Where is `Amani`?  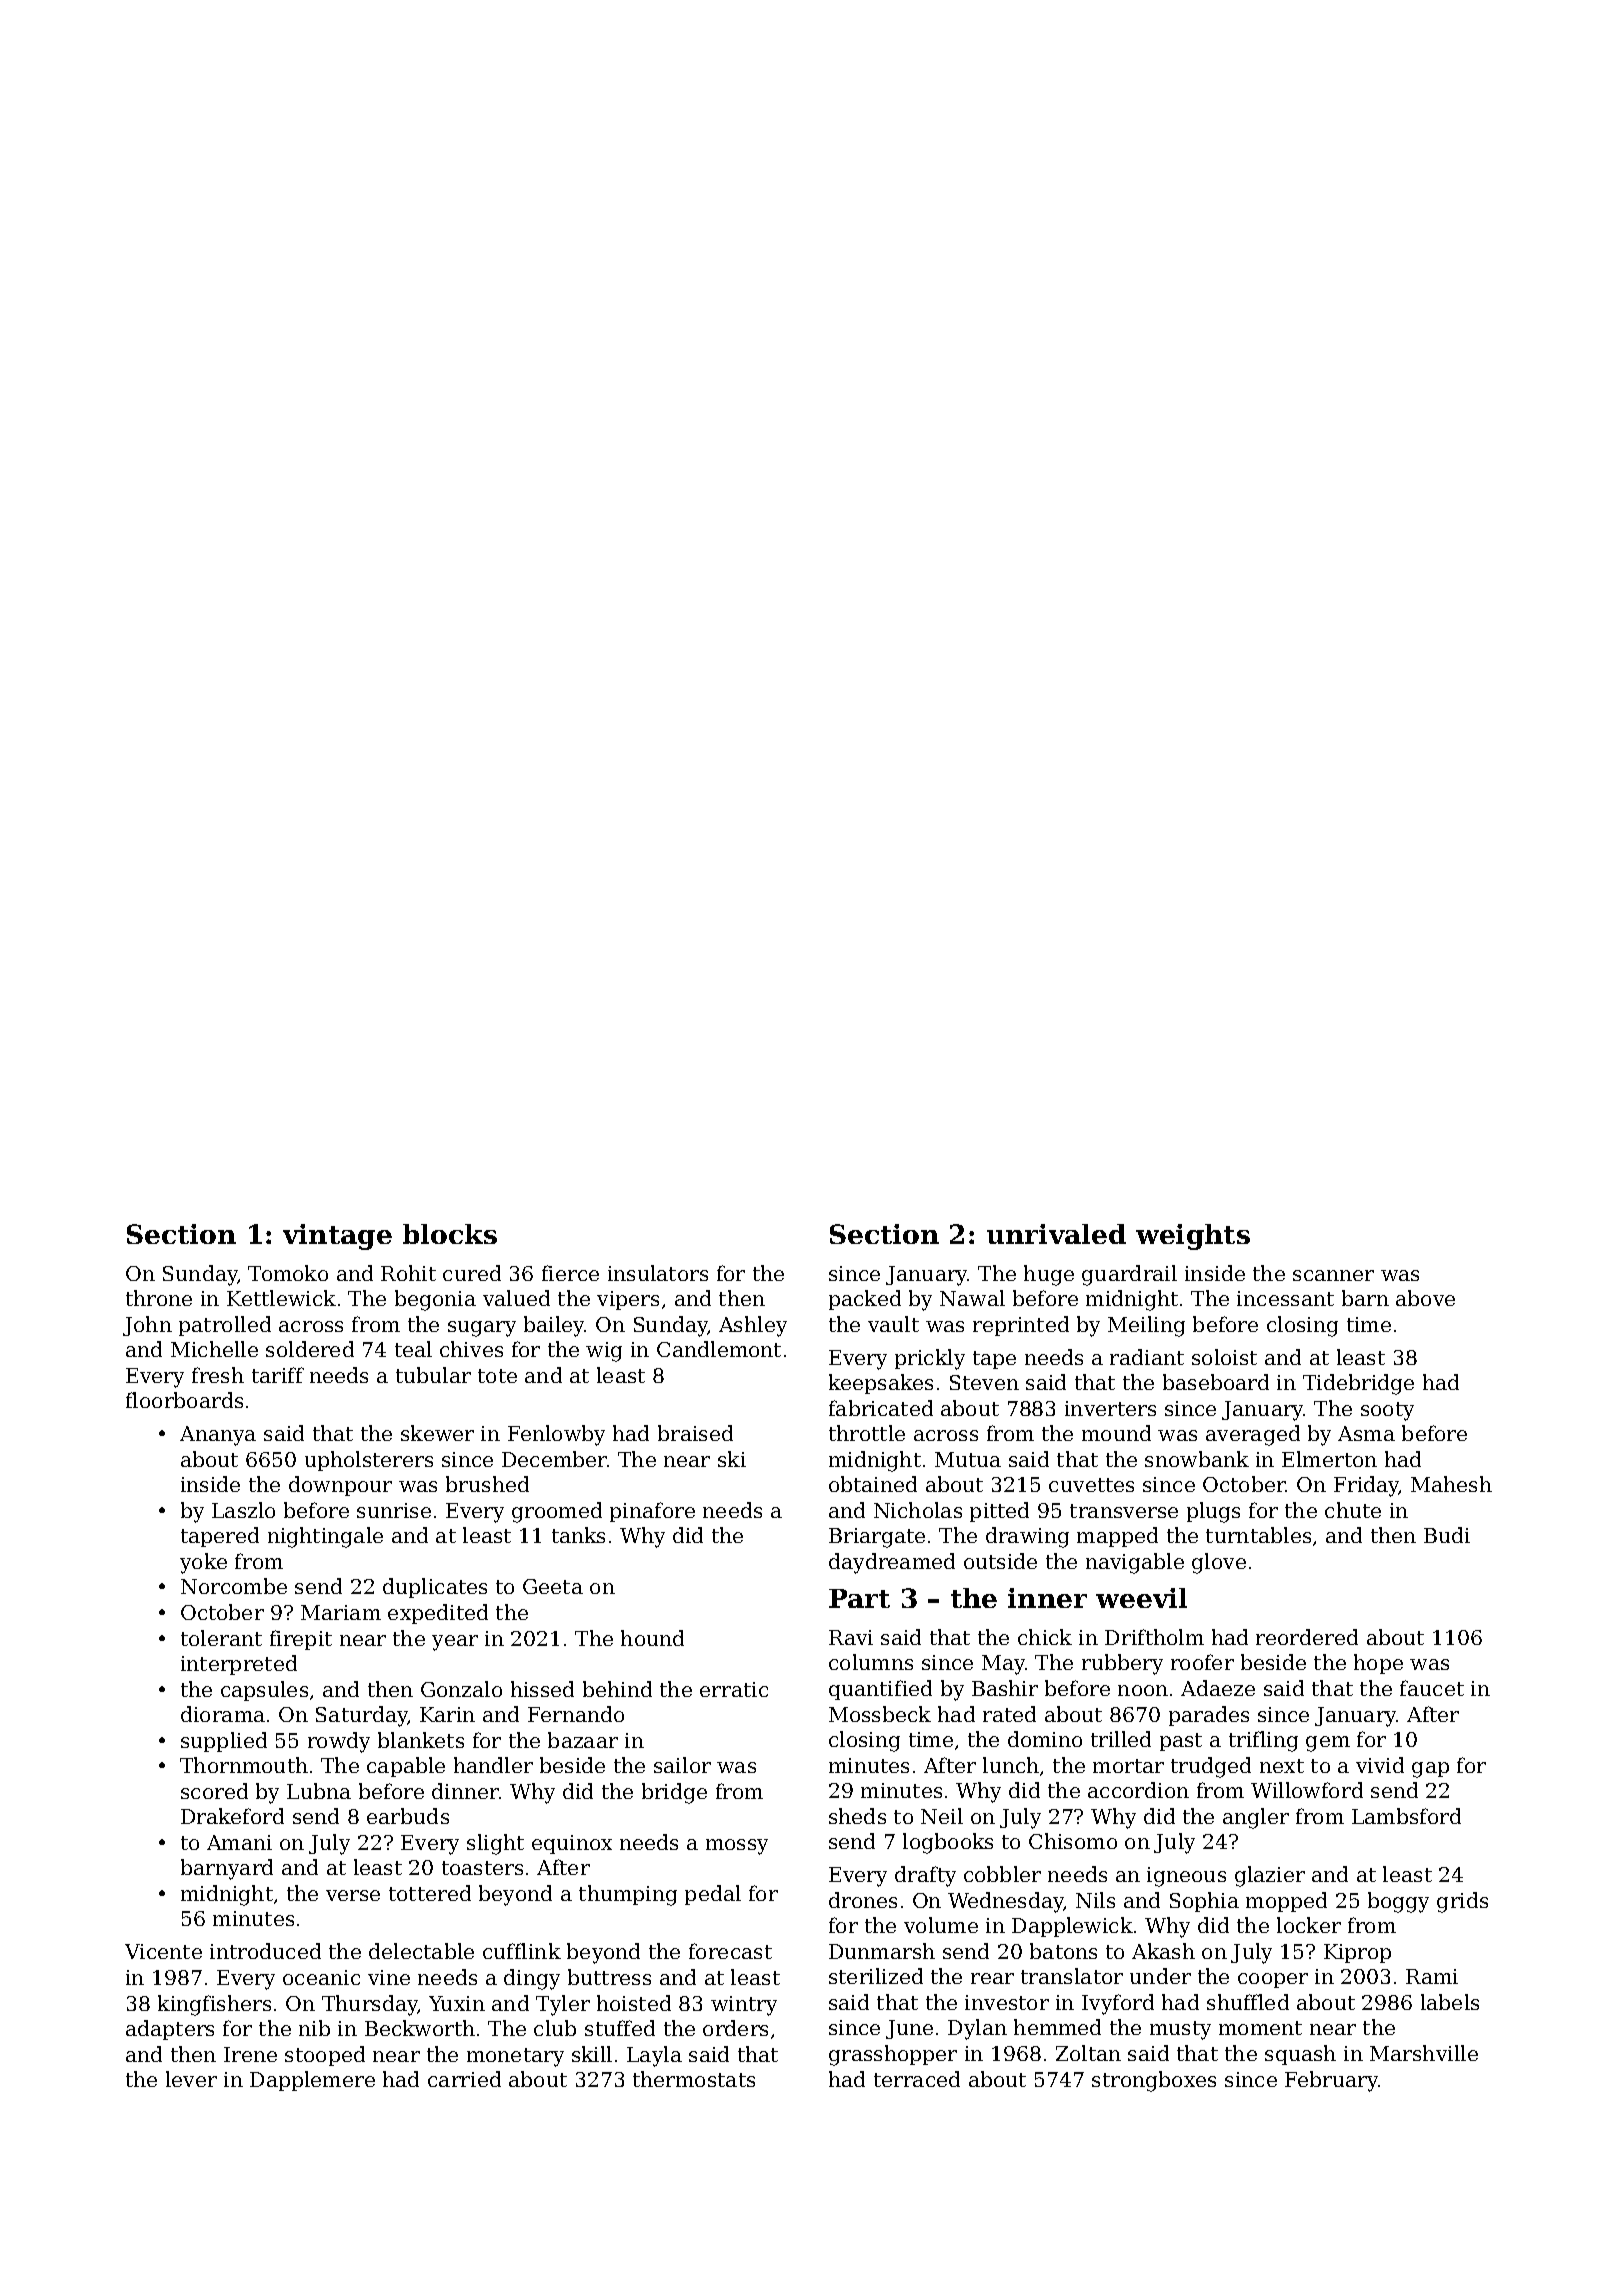 Amani is located at coordinates (239, 1842).
